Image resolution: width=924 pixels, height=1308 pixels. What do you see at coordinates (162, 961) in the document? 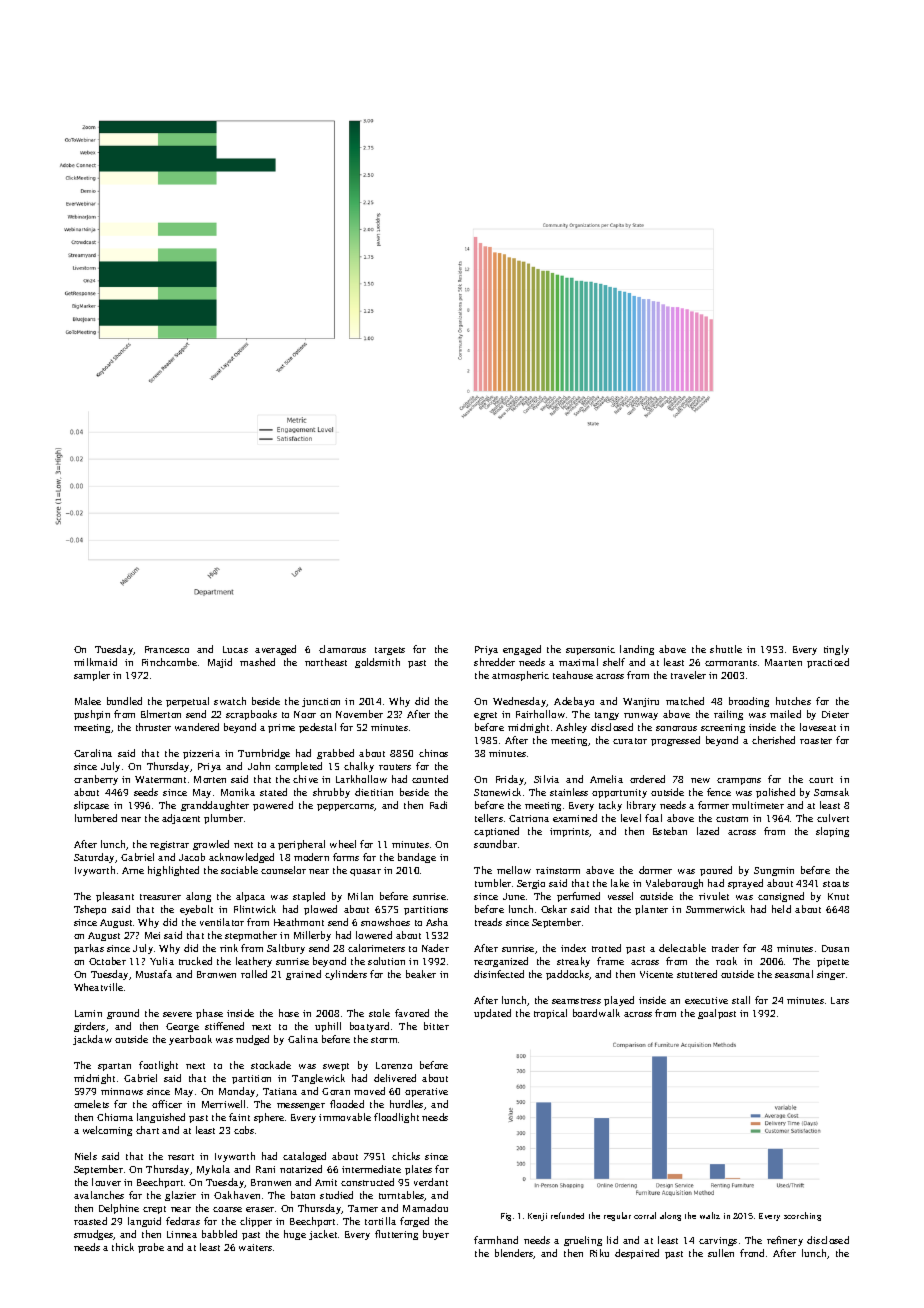
I see `Yulia` at bounding box center [162, 961].
